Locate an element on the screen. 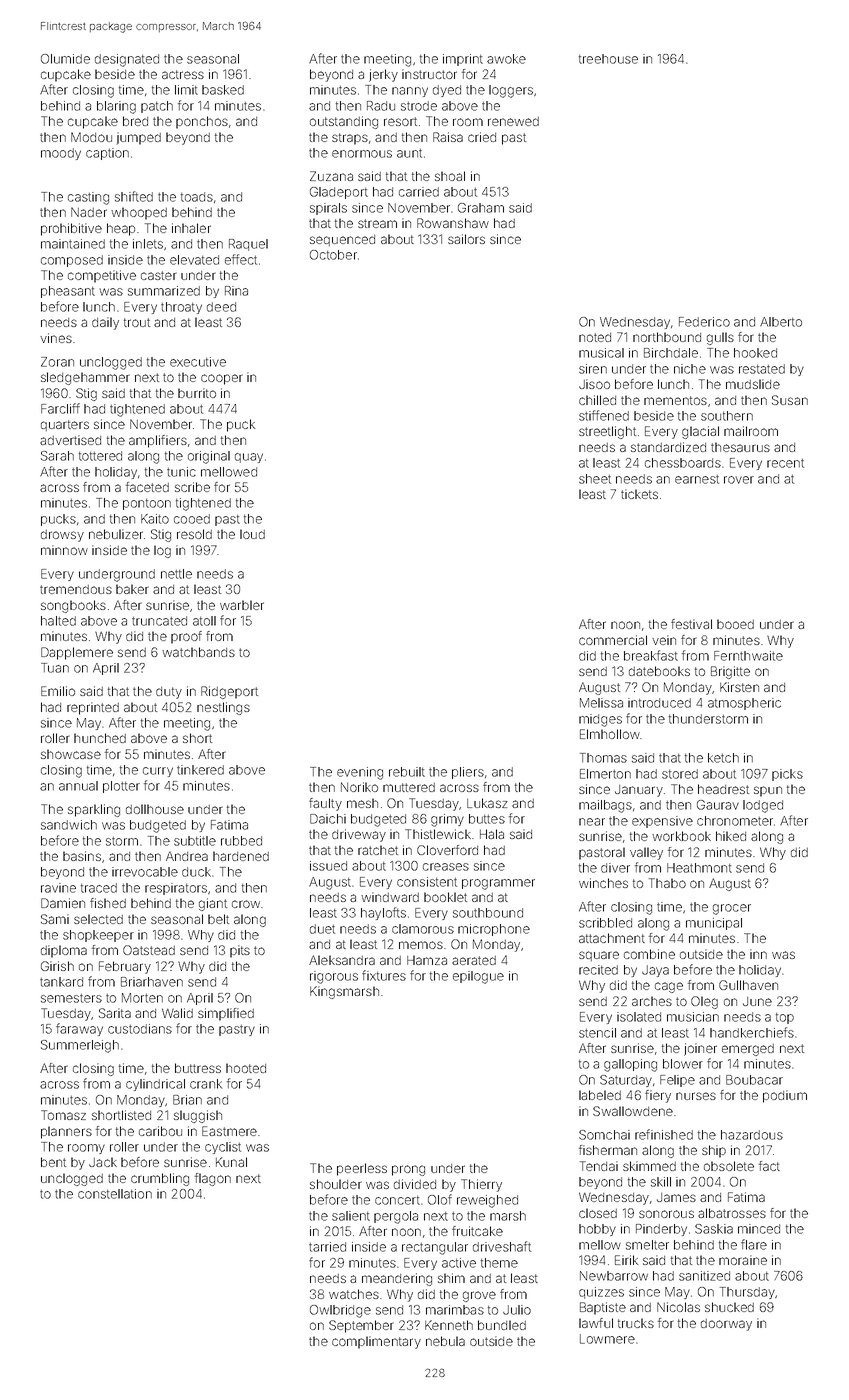  caribou is located at coordinates (160, 1131).
